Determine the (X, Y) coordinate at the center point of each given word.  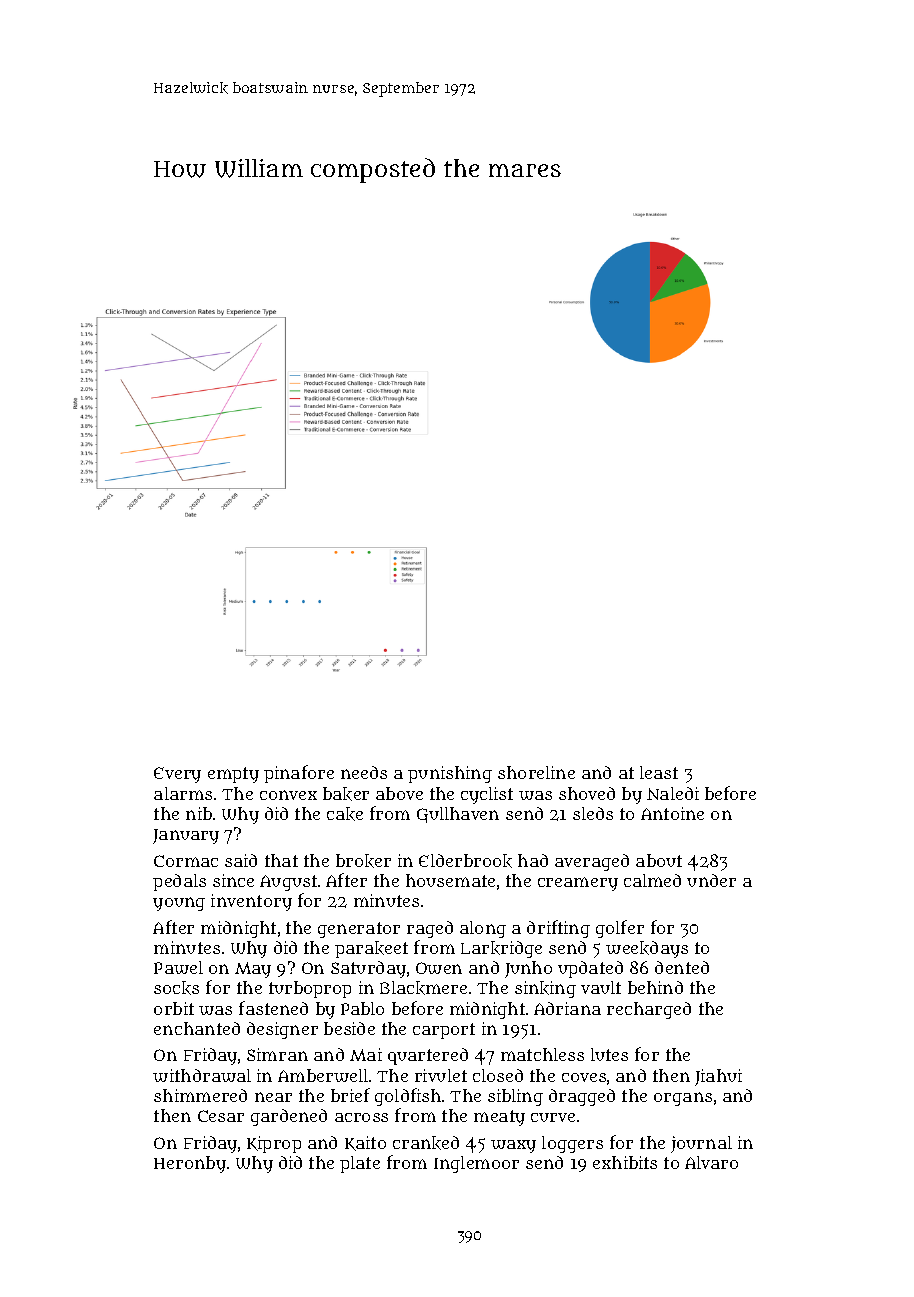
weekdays (647, 949)
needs (364, 772)
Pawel (178, 967)
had (533, 860)
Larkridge (501, 949)
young (179, 904)
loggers (572, 1144)
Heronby (190, 1164)
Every (177, 775)
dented (682, 967)
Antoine (672, 813)
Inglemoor (476, 1164)
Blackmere (423, 988)
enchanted (197, 1028)
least (659, 772)
